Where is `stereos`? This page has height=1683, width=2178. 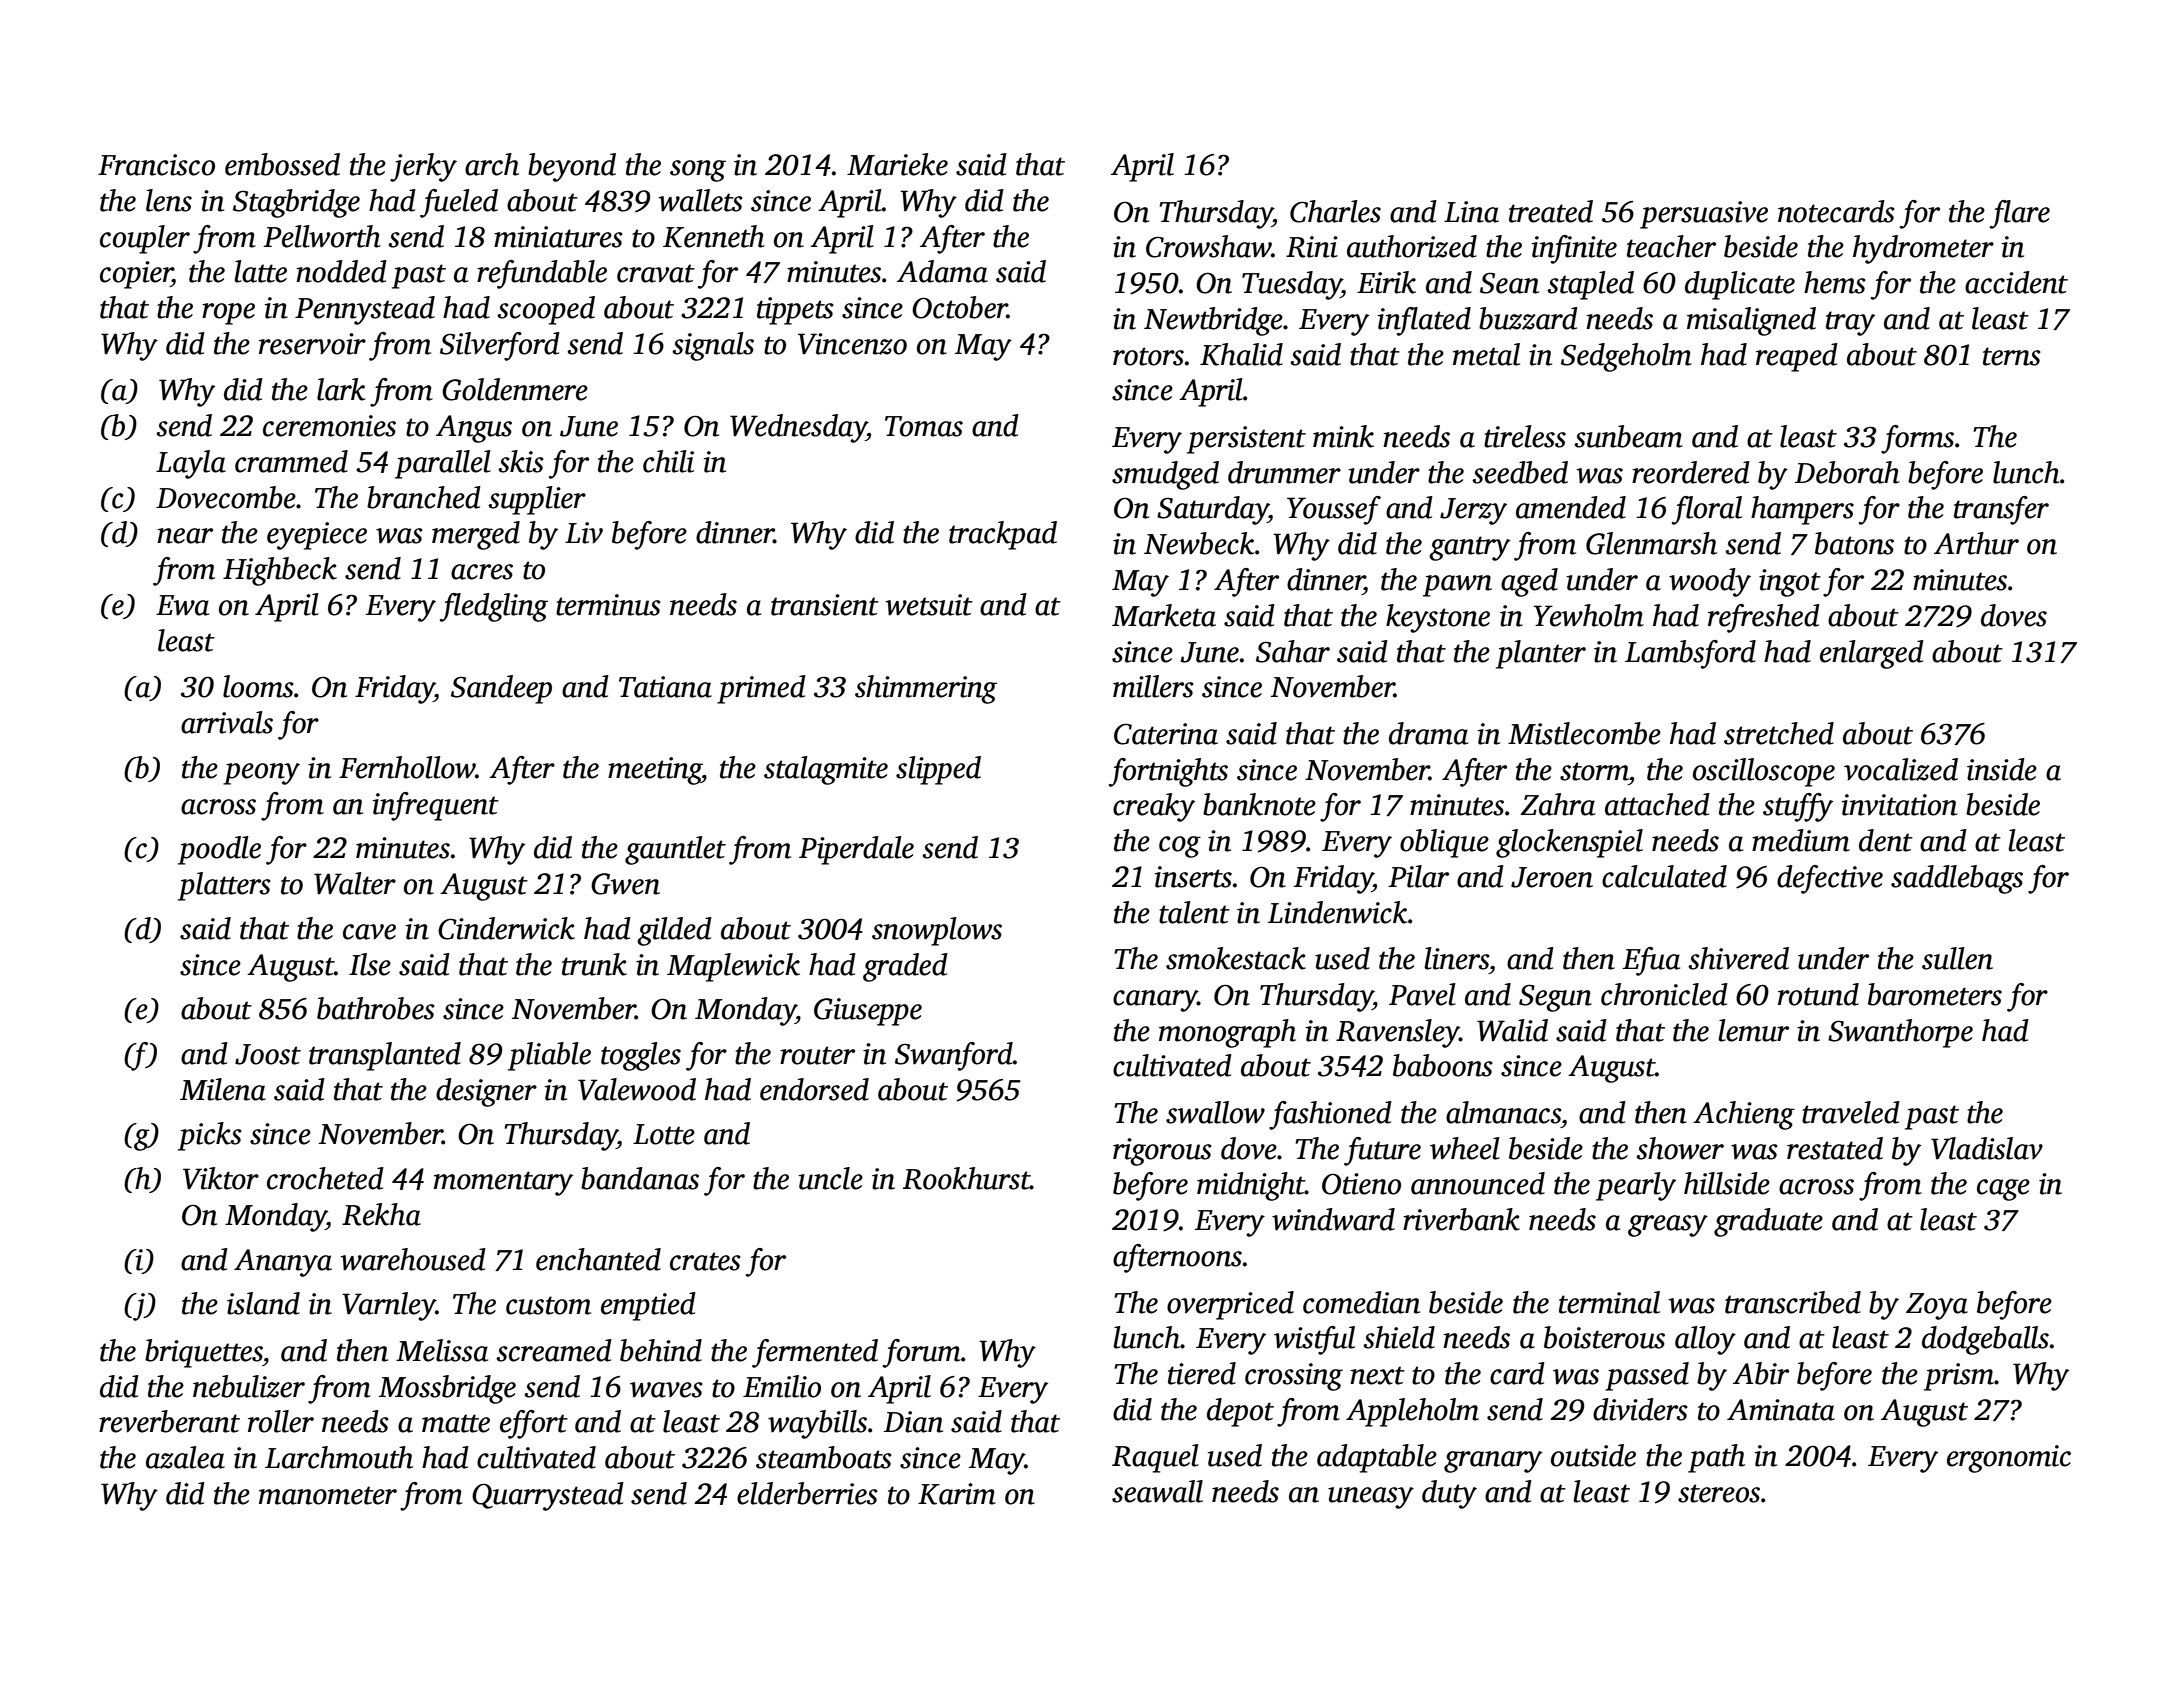 stereos is located at coordinates (1719, 1493).
